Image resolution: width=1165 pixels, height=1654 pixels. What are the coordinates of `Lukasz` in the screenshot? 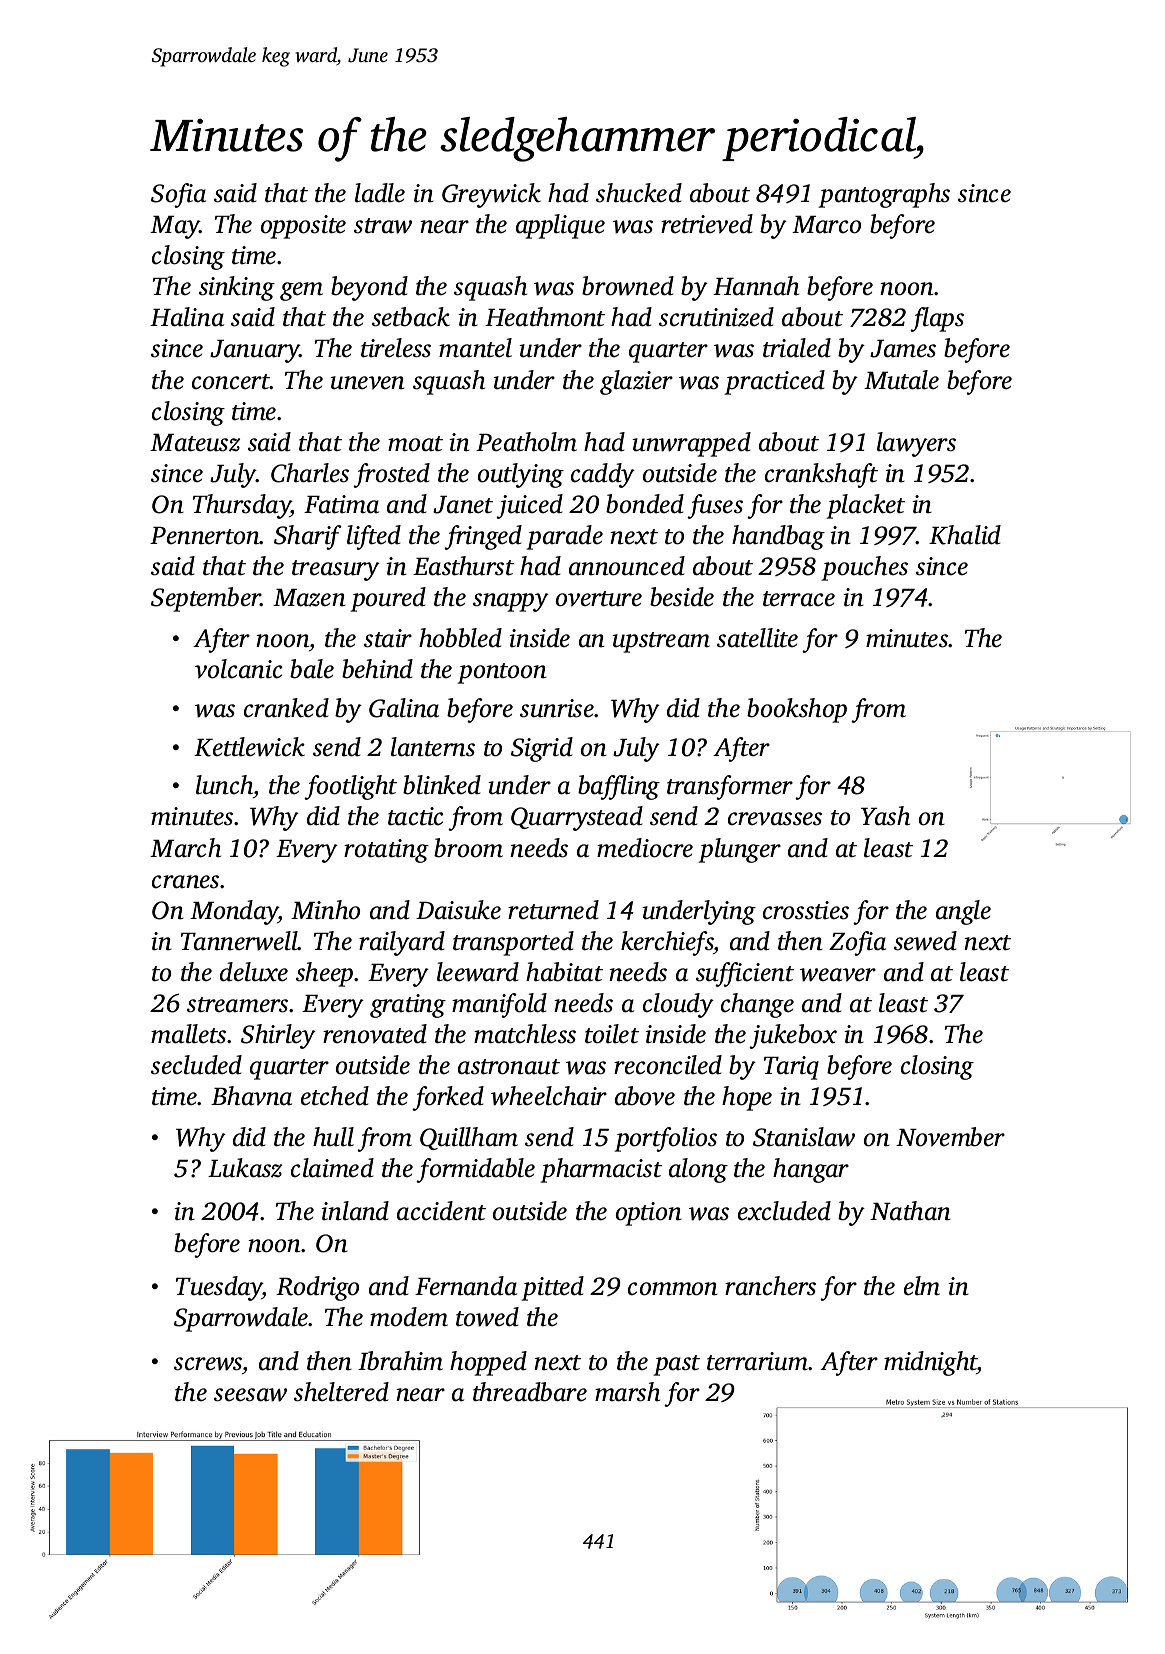 It's located at (245, 1168).
